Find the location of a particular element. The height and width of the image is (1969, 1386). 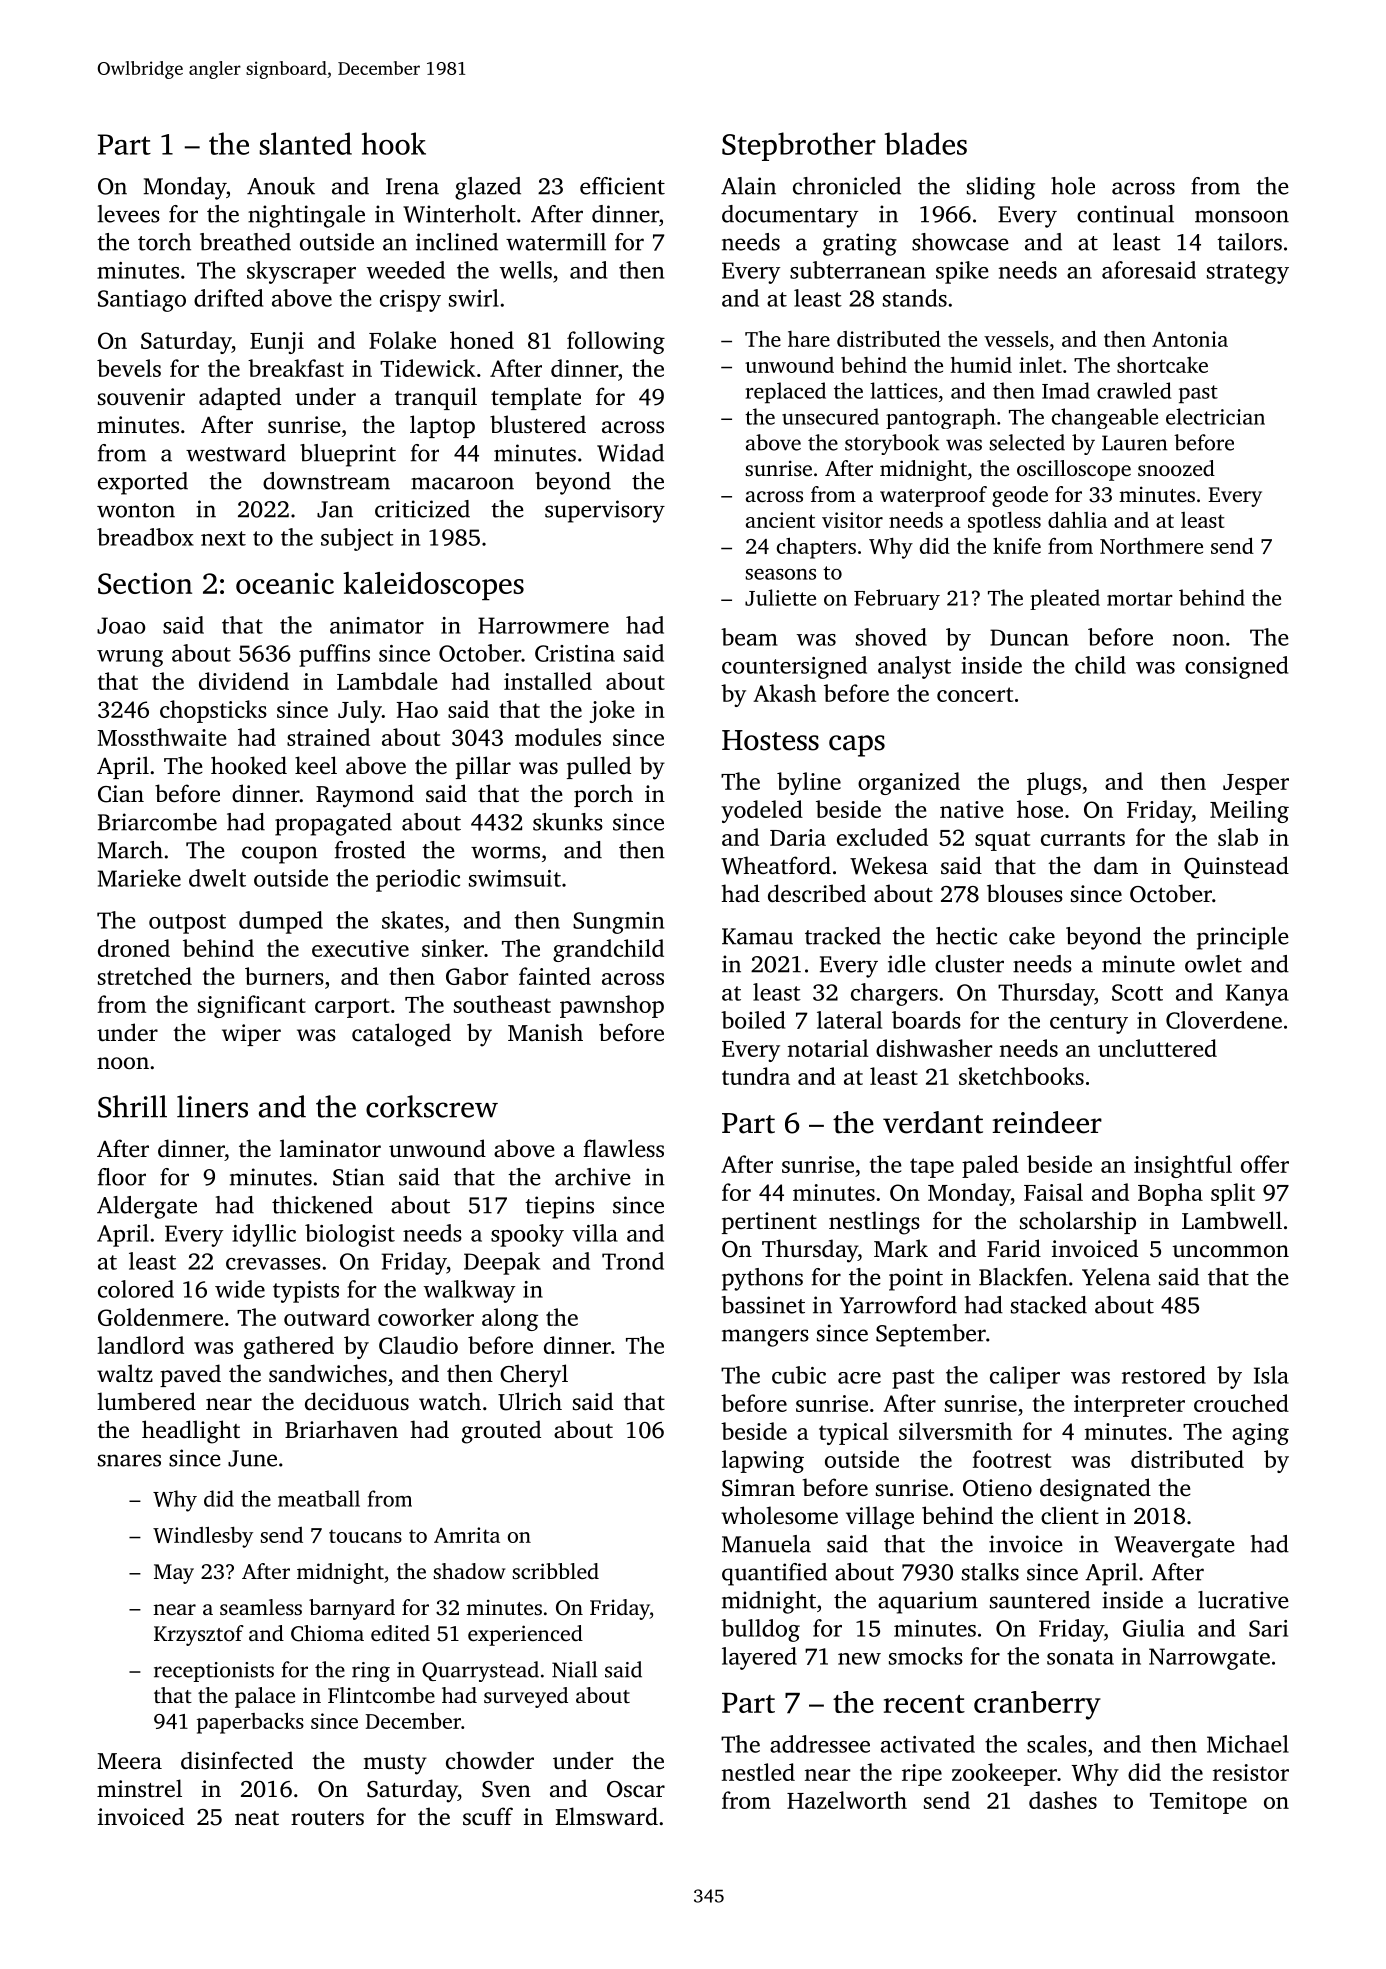

hare is located at coordinates (809, 339).
